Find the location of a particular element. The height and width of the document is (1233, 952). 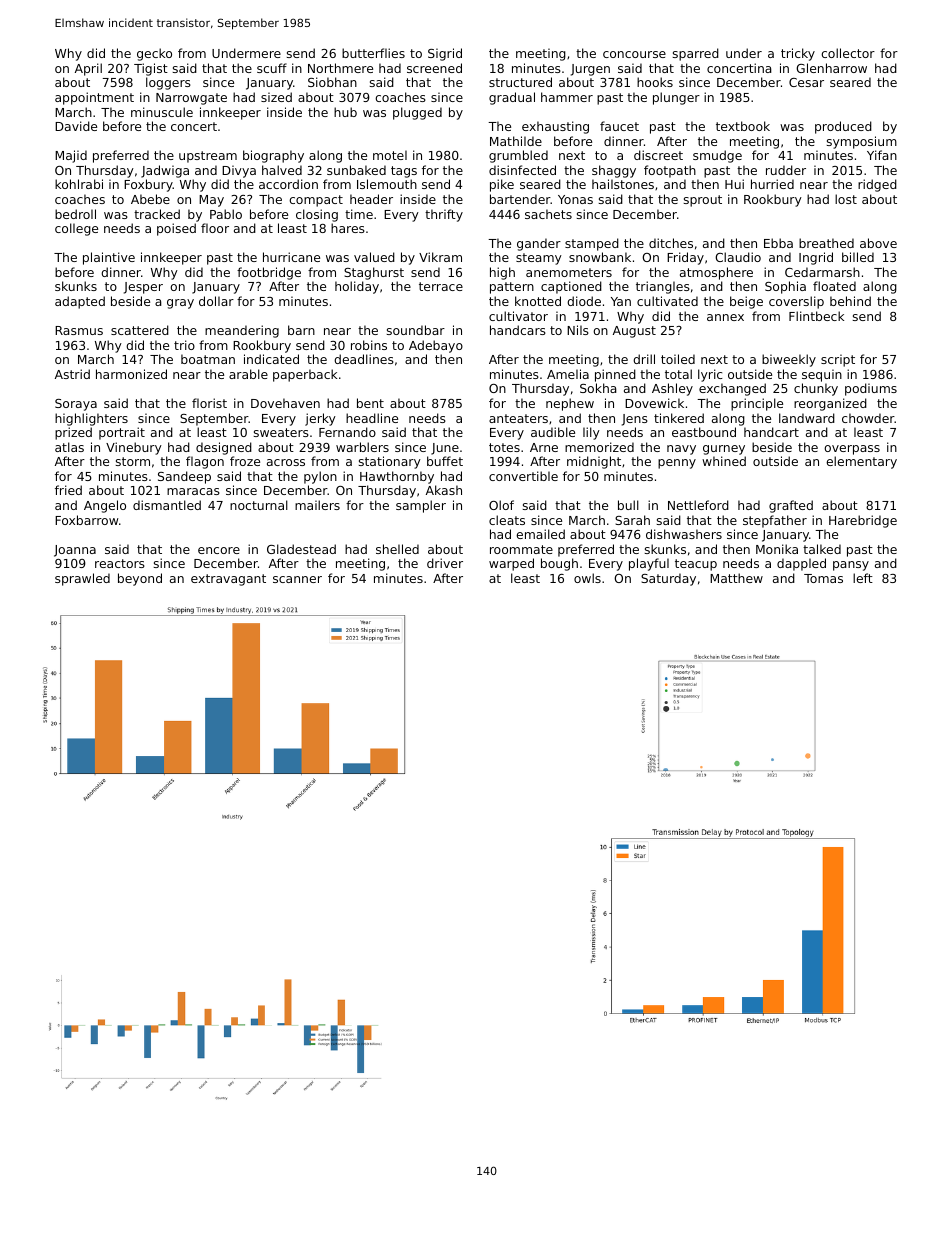

chowder is located at coordinates (868, 418).
